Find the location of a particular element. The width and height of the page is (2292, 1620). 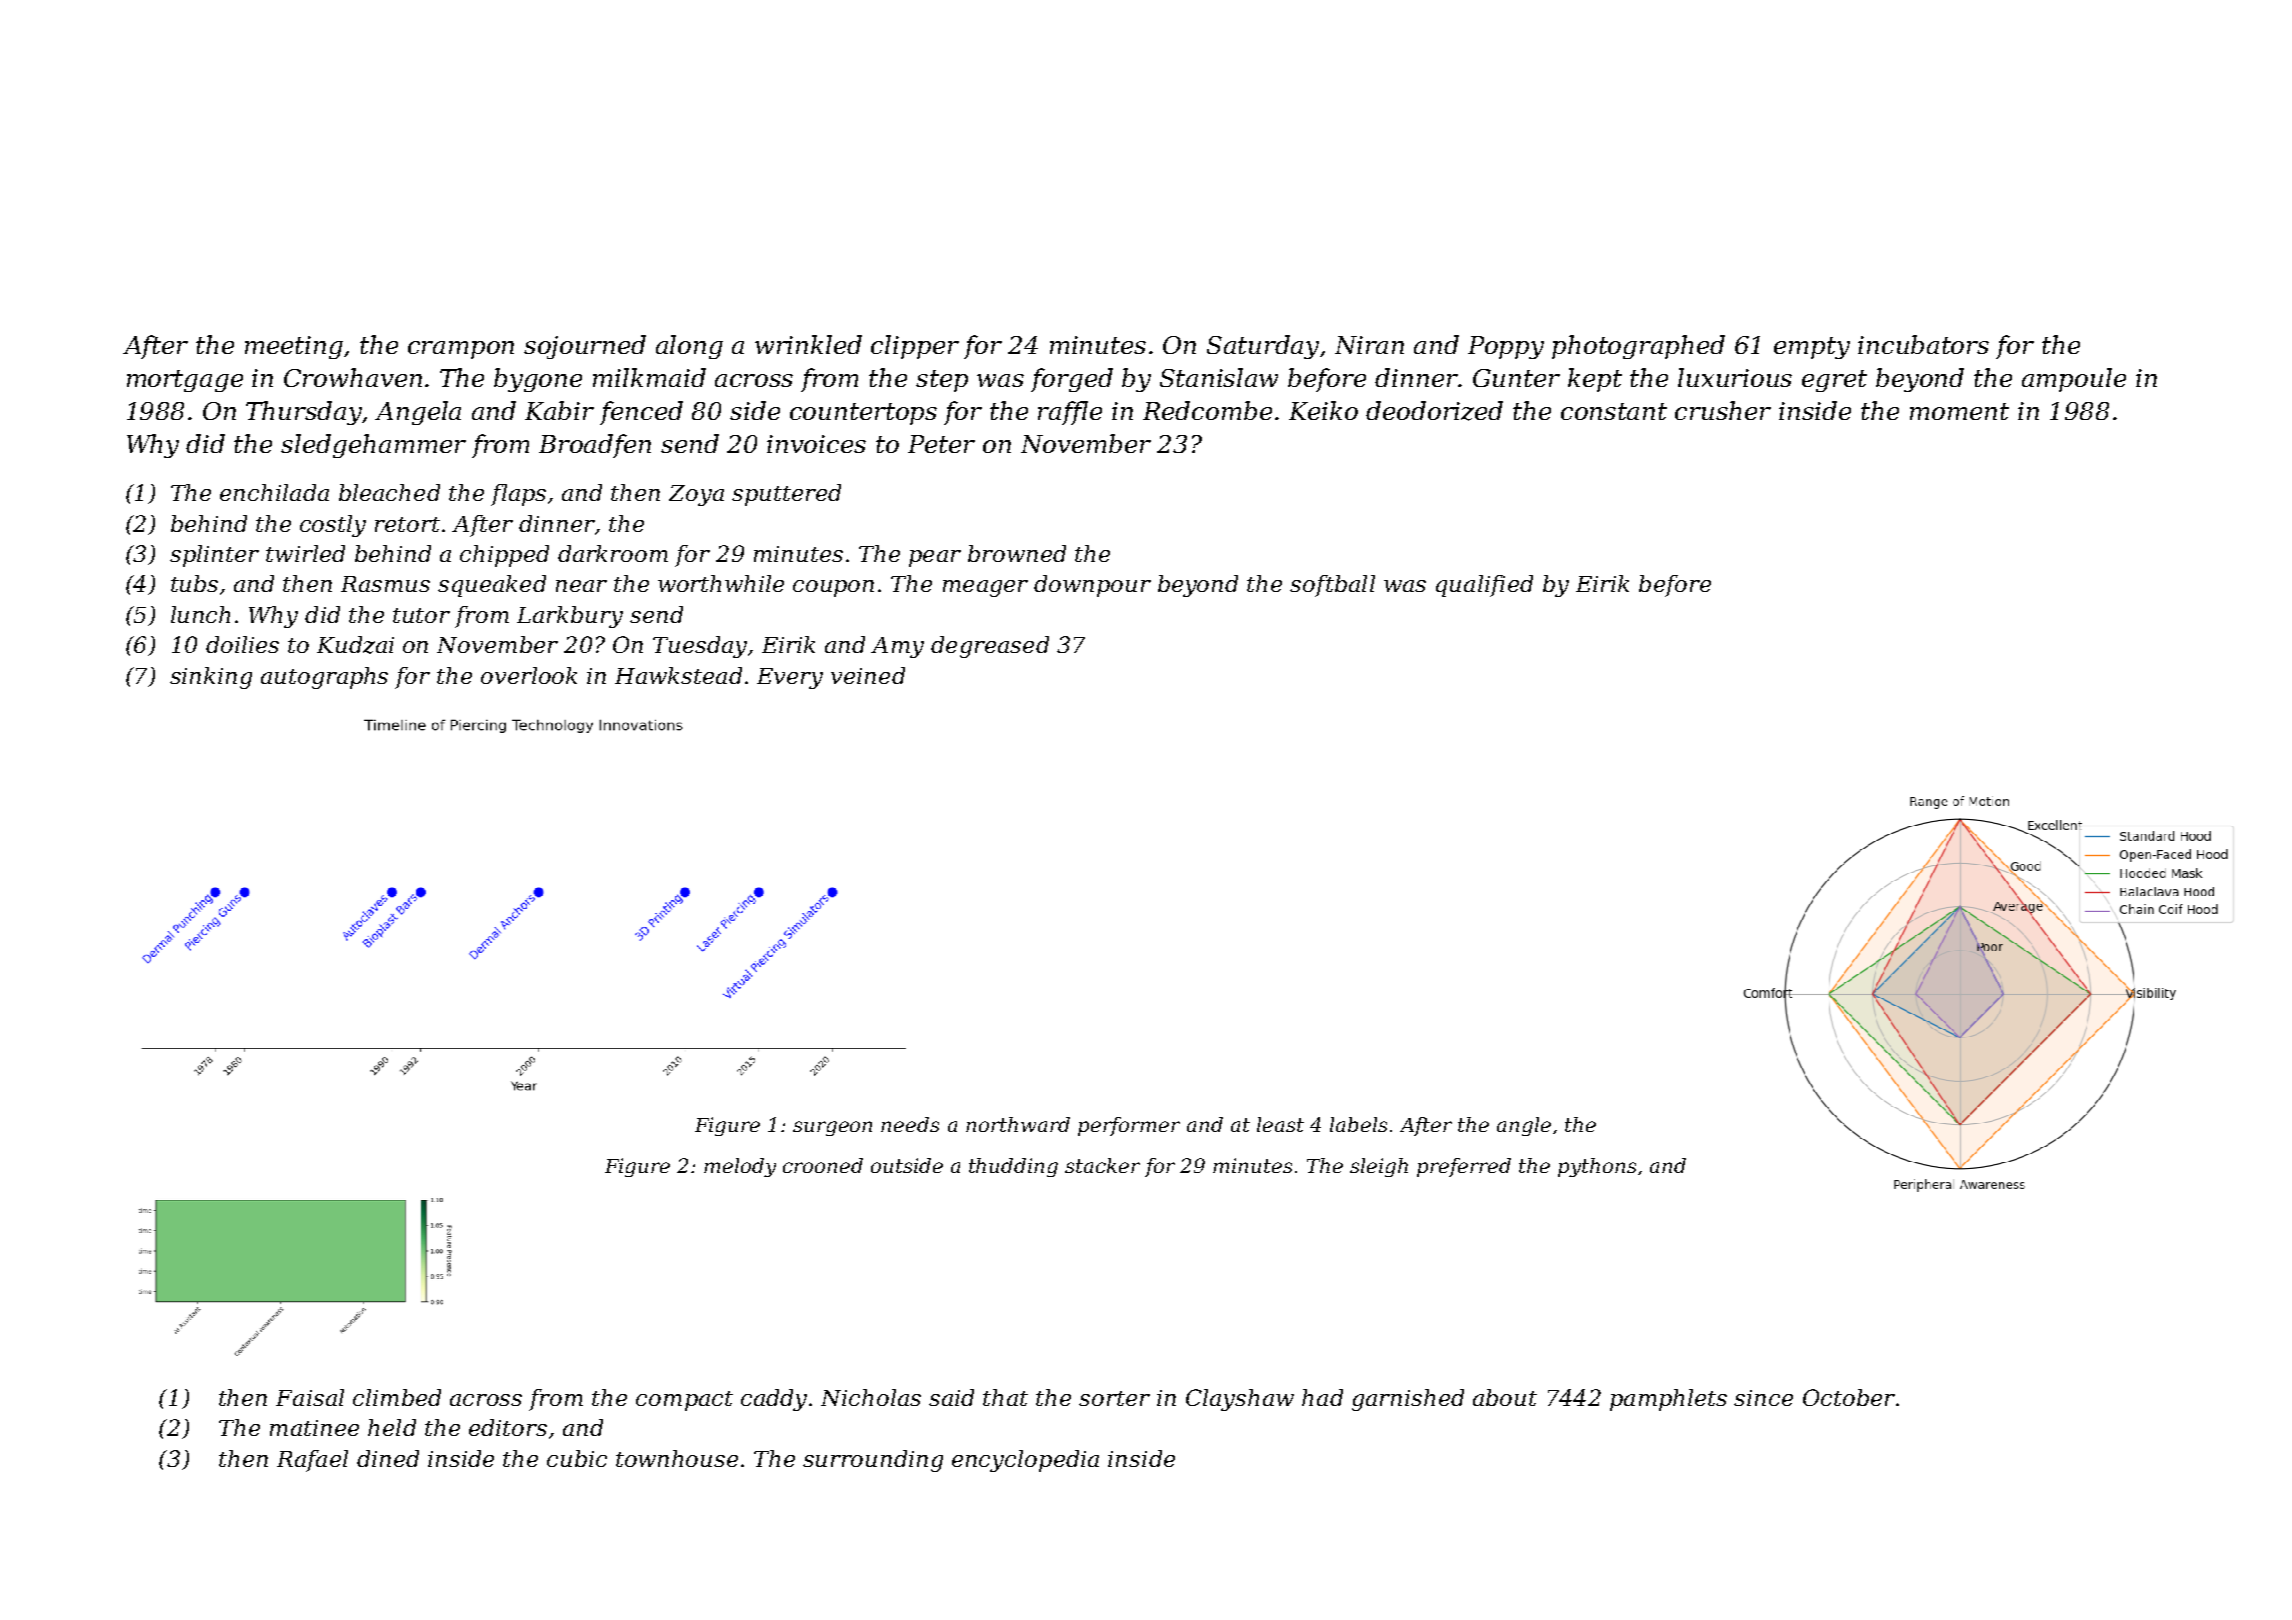

Faisal is located at coordinates (310, 1397).
